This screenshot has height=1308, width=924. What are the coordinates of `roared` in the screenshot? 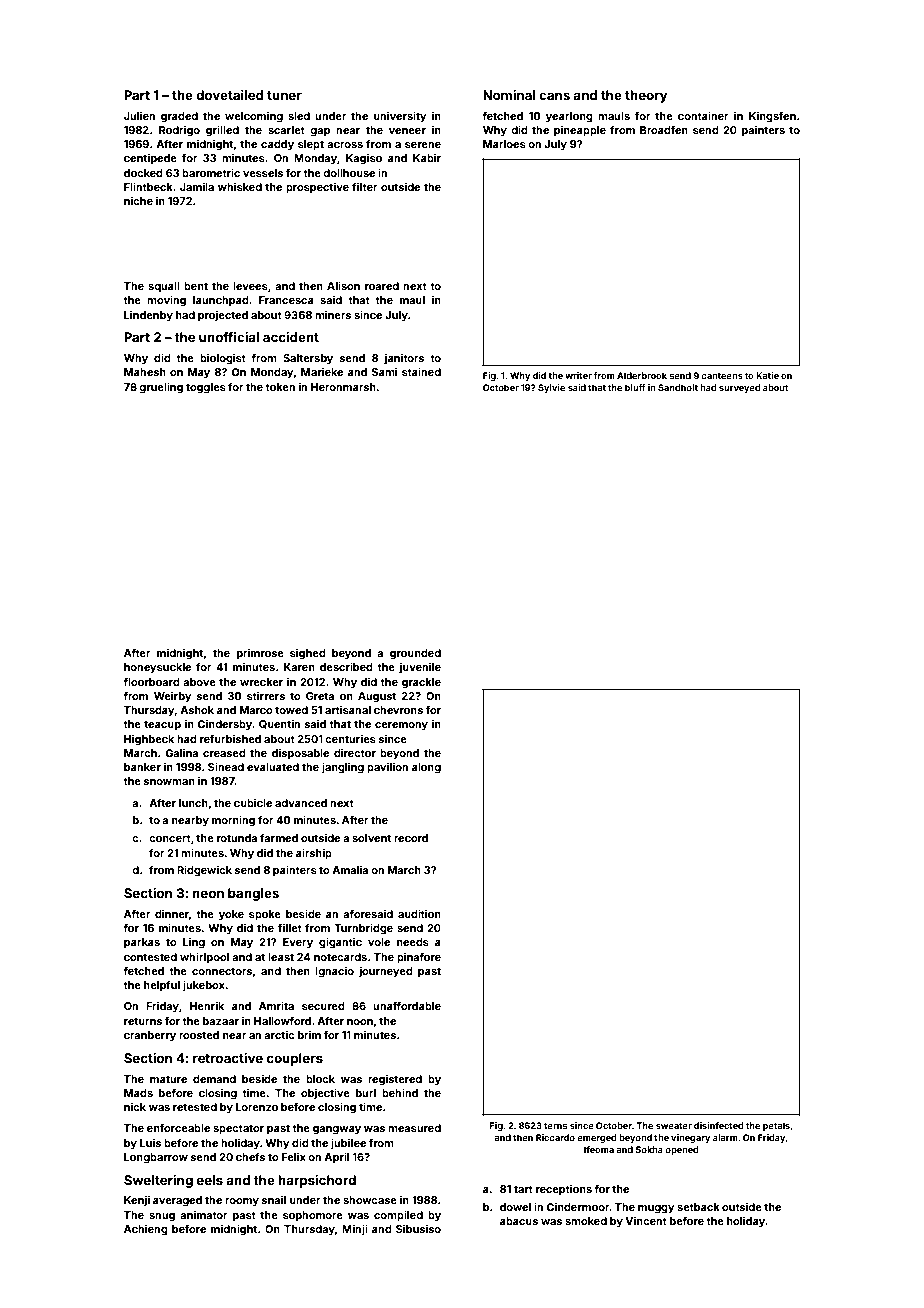 It's located at (382, 286).
